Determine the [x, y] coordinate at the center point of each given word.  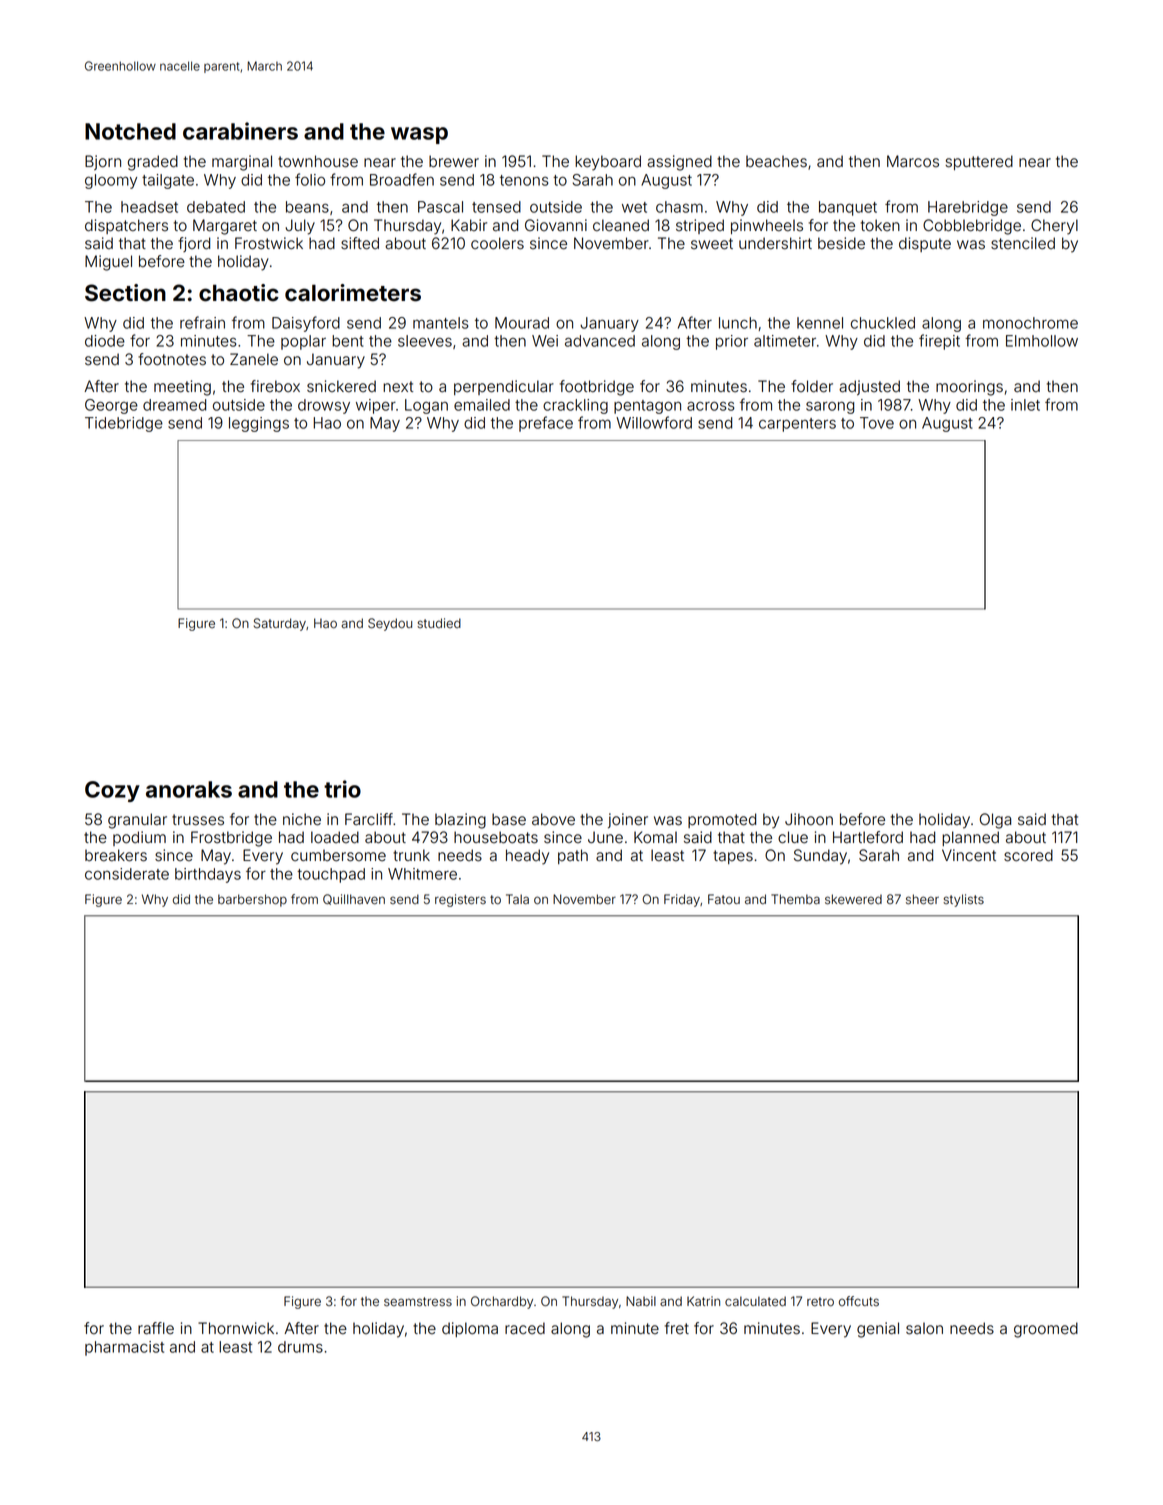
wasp [419, 135]
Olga [995, 821]
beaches [776, 161]
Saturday [280, 624]
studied [439, 623]
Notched [130, 131]
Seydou [390, 624]
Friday [682, 900]
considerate [127, 874]
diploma [470, 1329]
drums [300, 1347]
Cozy [112, 791]
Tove [877, 423]
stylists [963, 900]
